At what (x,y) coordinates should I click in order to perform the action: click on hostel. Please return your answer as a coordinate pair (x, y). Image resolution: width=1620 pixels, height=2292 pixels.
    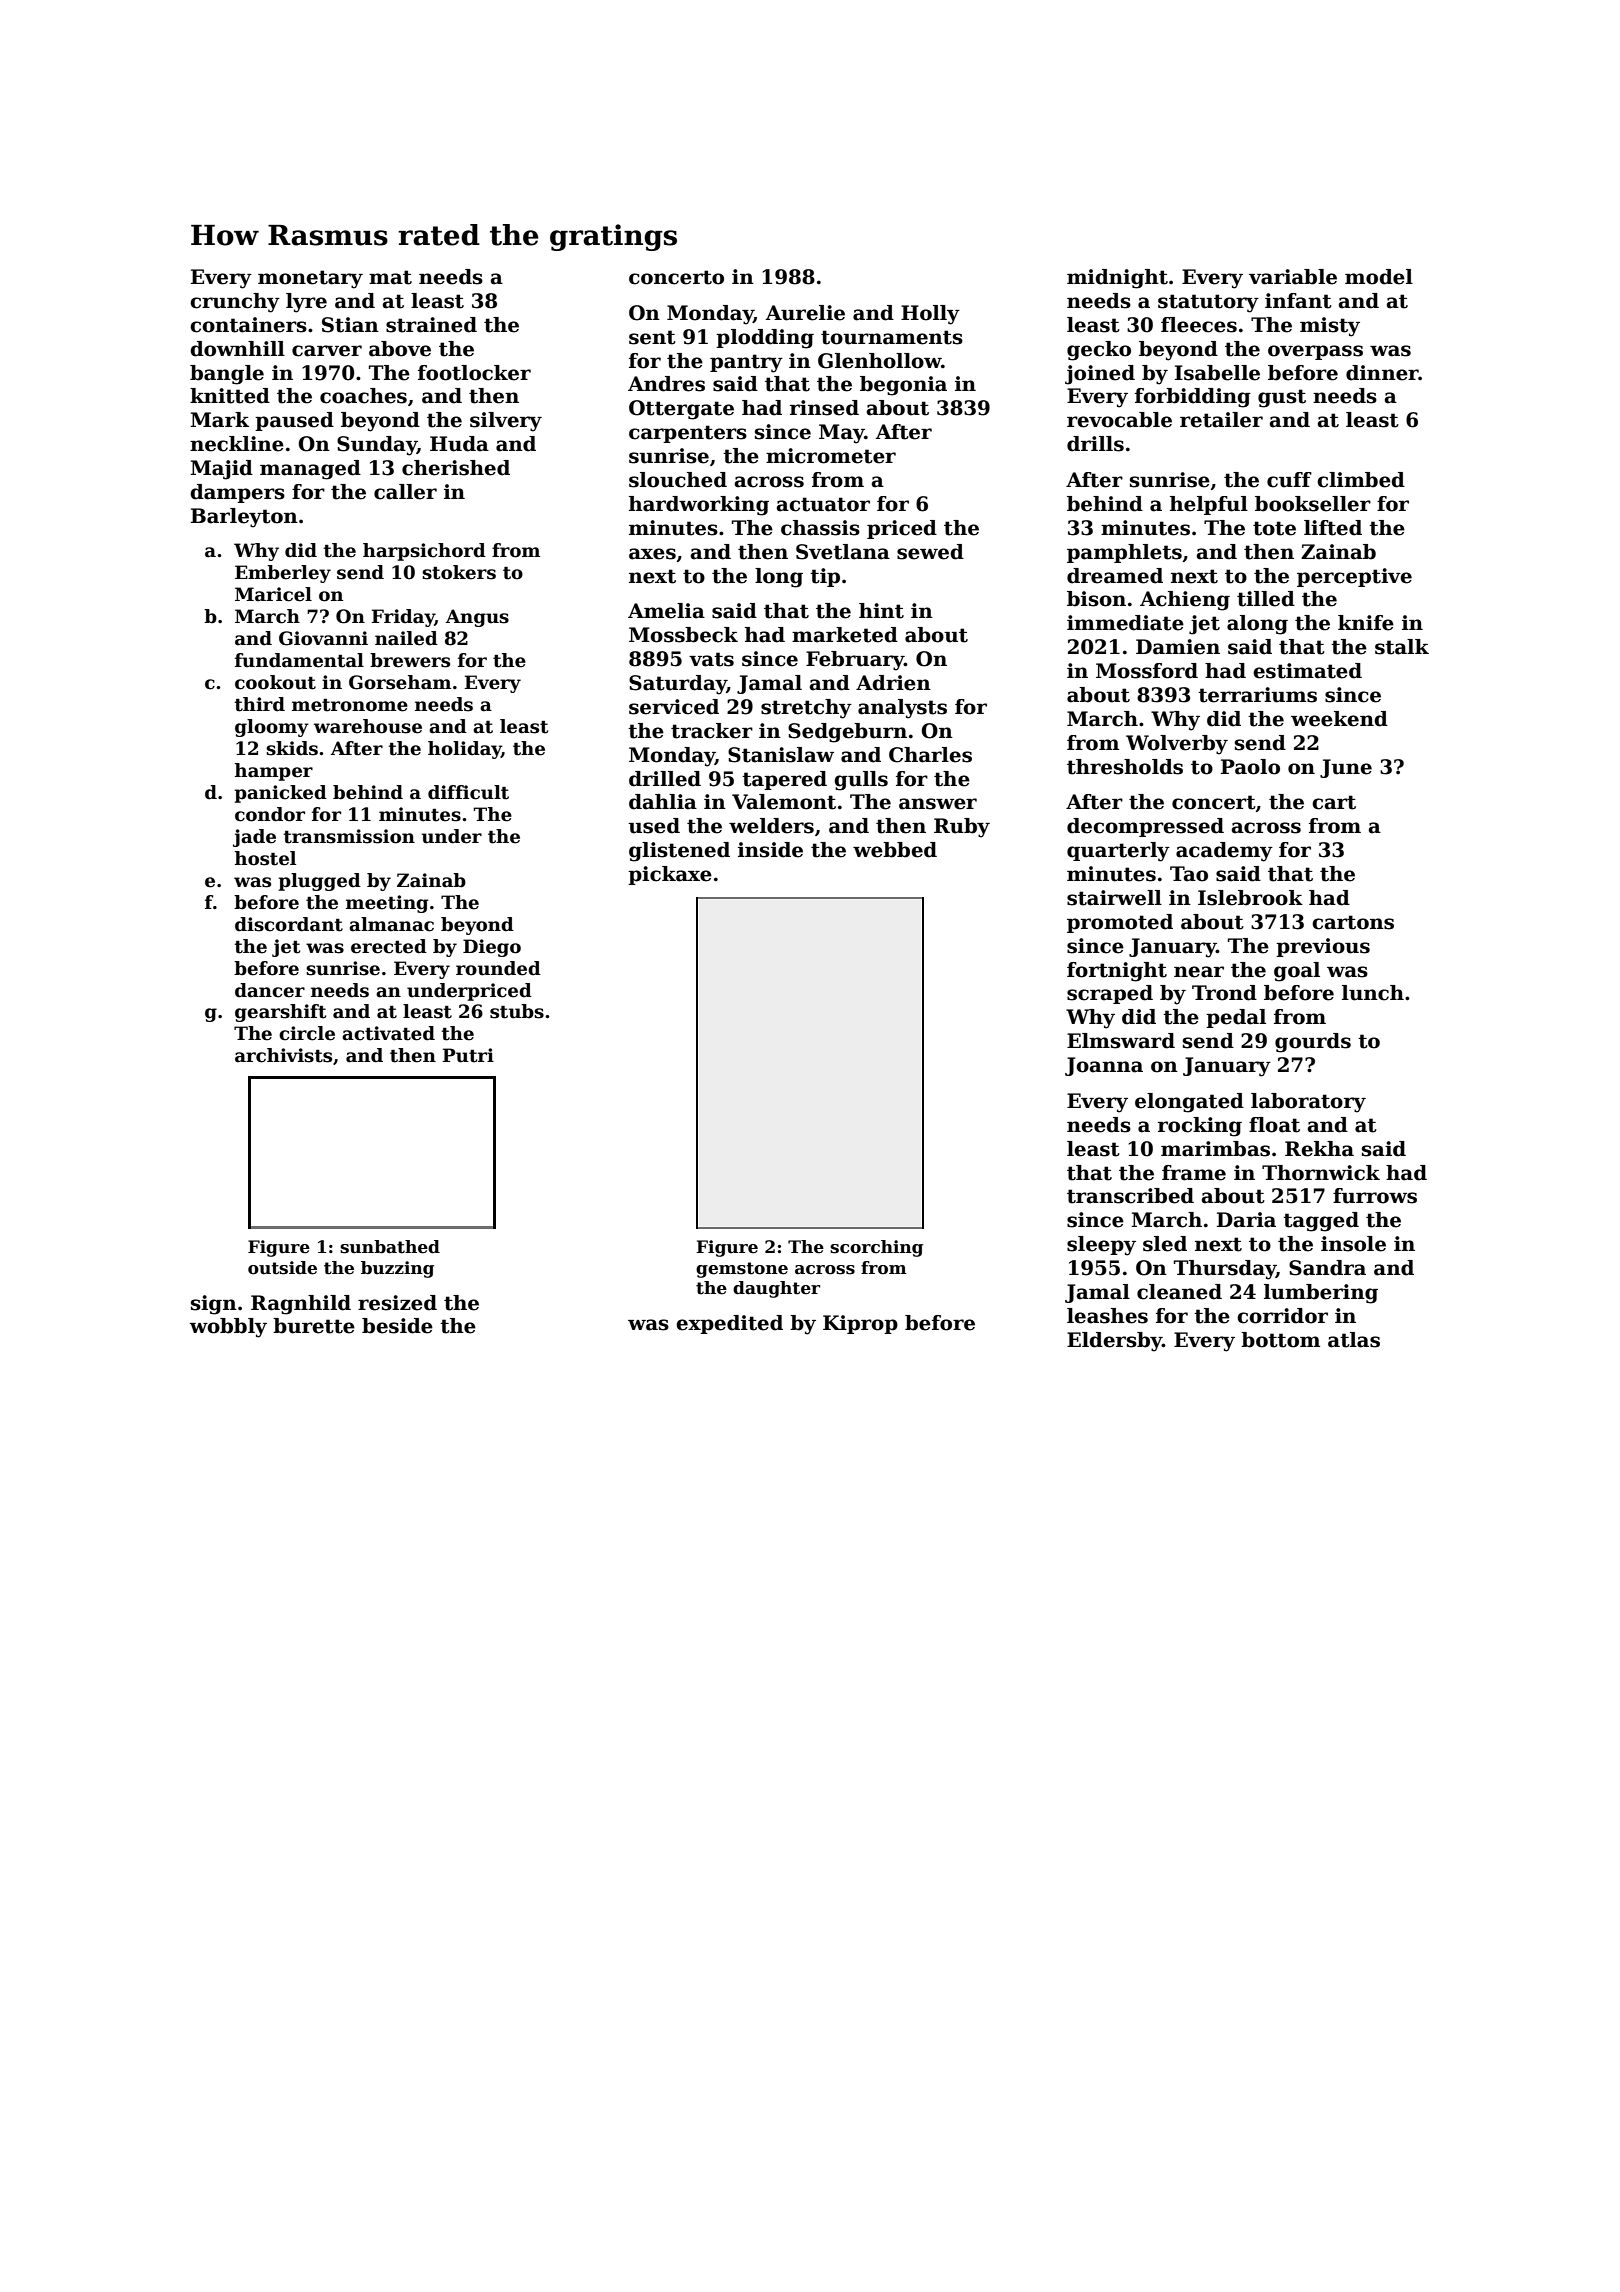
    Looking at the image, I should click on (265, 858).
